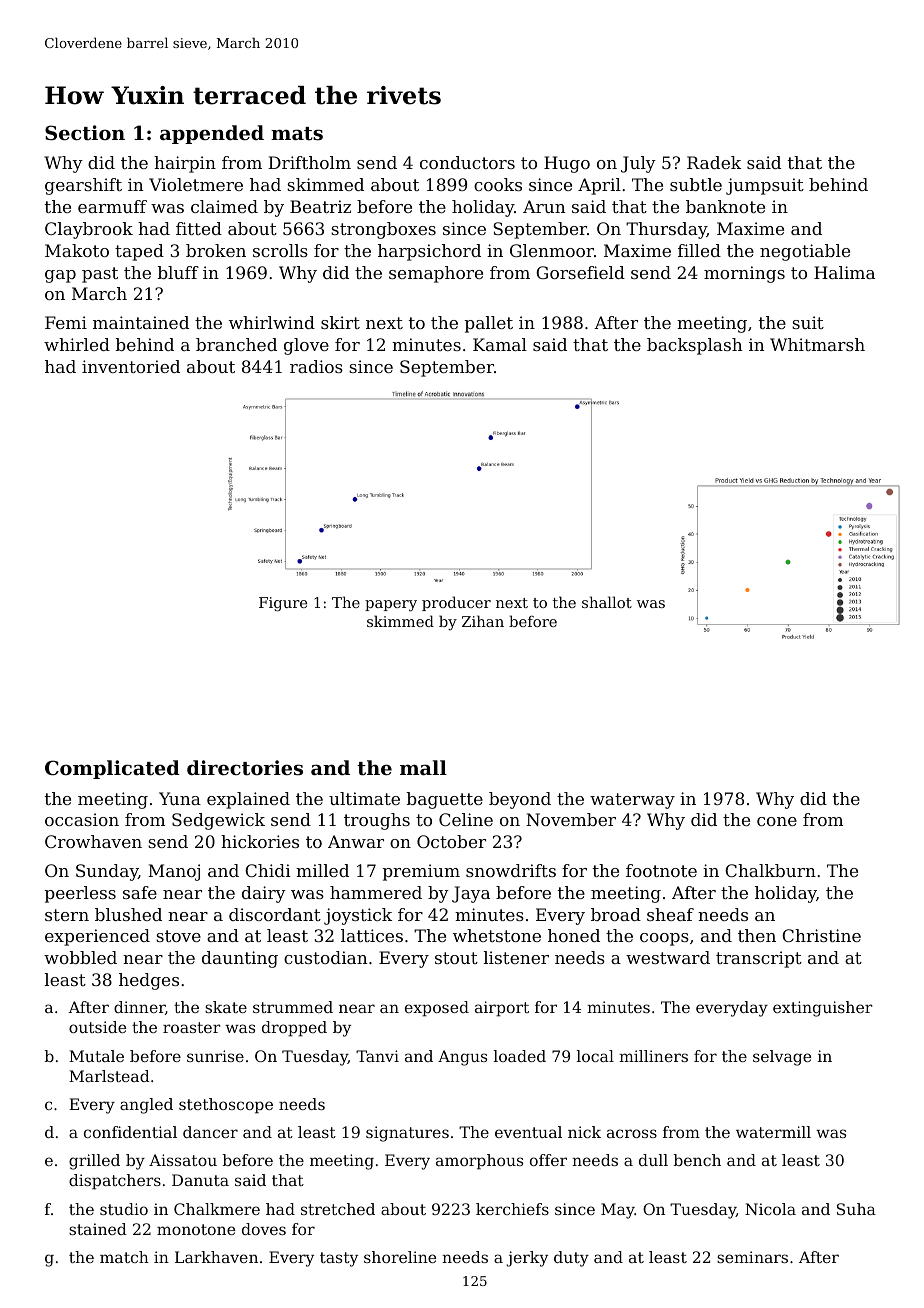 This page has height=1308, width=924. Describe the element at coordinates (567, 164) in the page. I see `Hugo` at that location.
